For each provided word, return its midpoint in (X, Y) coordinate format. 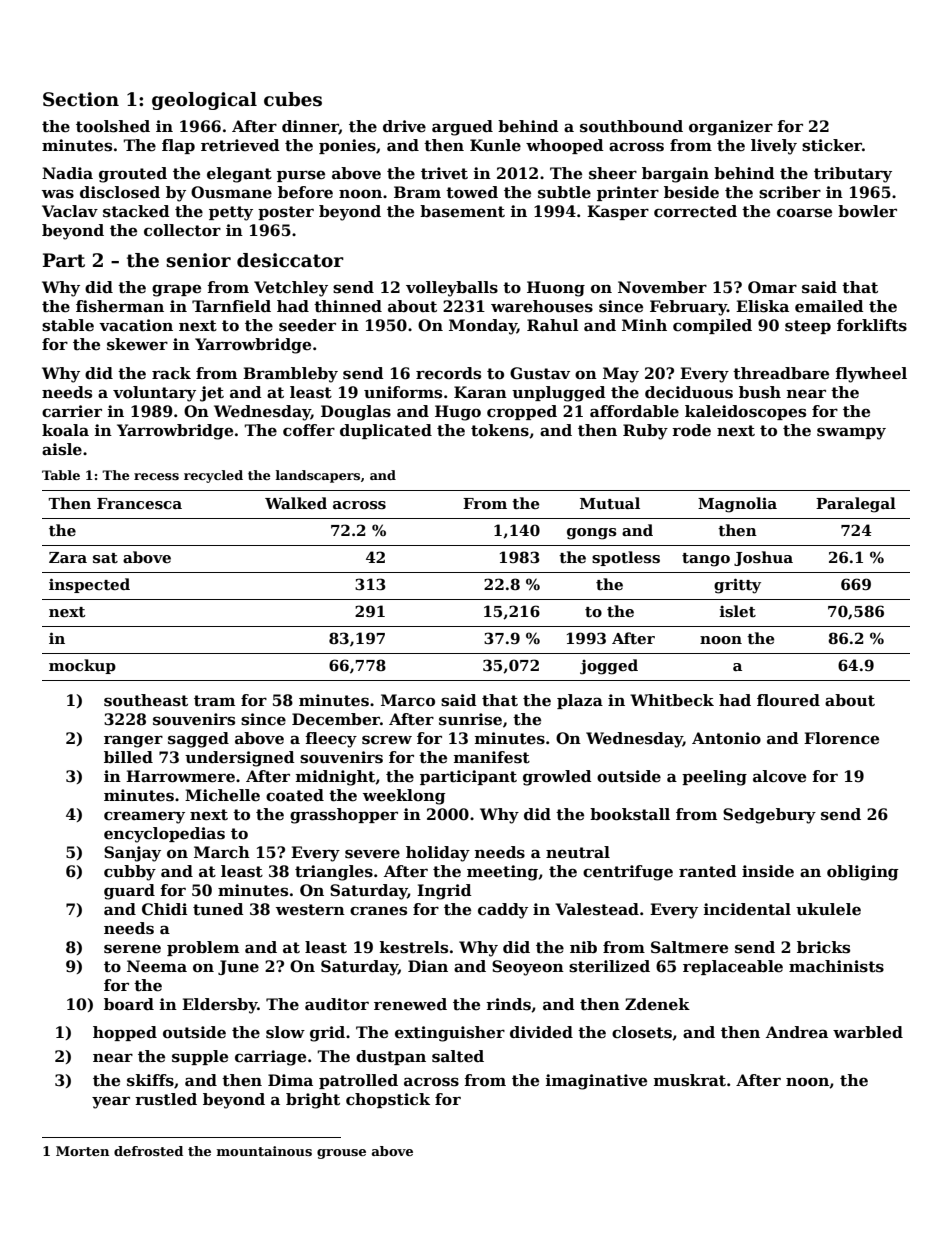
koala (65, 430)
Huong (556, 289)
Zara (68, 557)
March (222, 852)
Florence (841, 738)
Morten (82, 1151)
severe (372, 854)
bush (760, 392)
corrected (695, 211)
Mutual (610, 503)
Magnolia (737, 505)
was (58, 194)
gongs (592, 534)
